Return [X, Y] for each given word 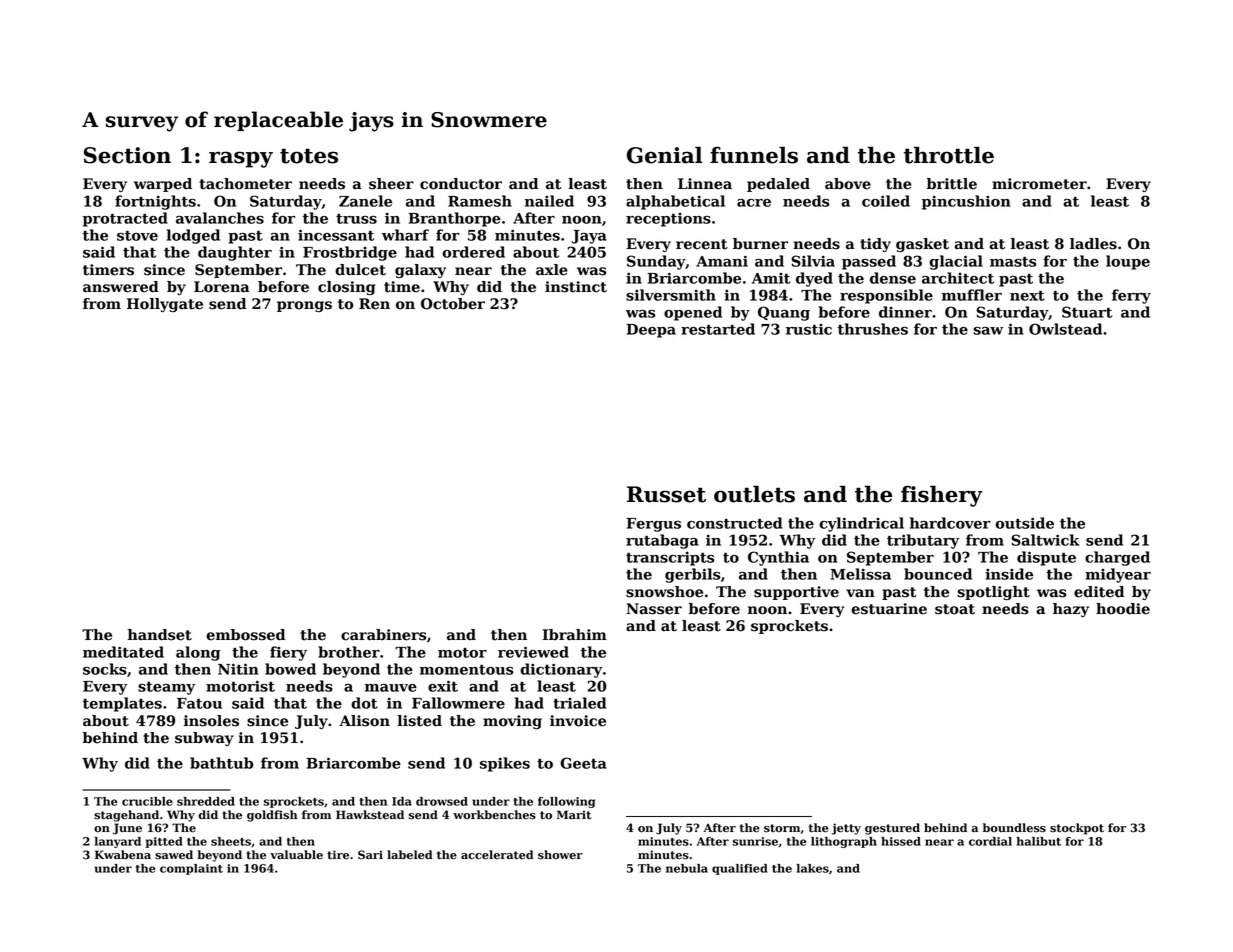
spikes [505, 764]
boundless [1014, 828]
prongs [304, 306]
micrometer [1039, 184]
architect [958, 278]
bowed [290, 669]
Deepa [651, 331]
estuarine [889, 609]
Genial [664, 155]
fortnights [155, 202]
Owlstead [1065, 329]
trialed [579, 703]
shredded [206, 801]
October [453, 304]
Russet [666, 494]
